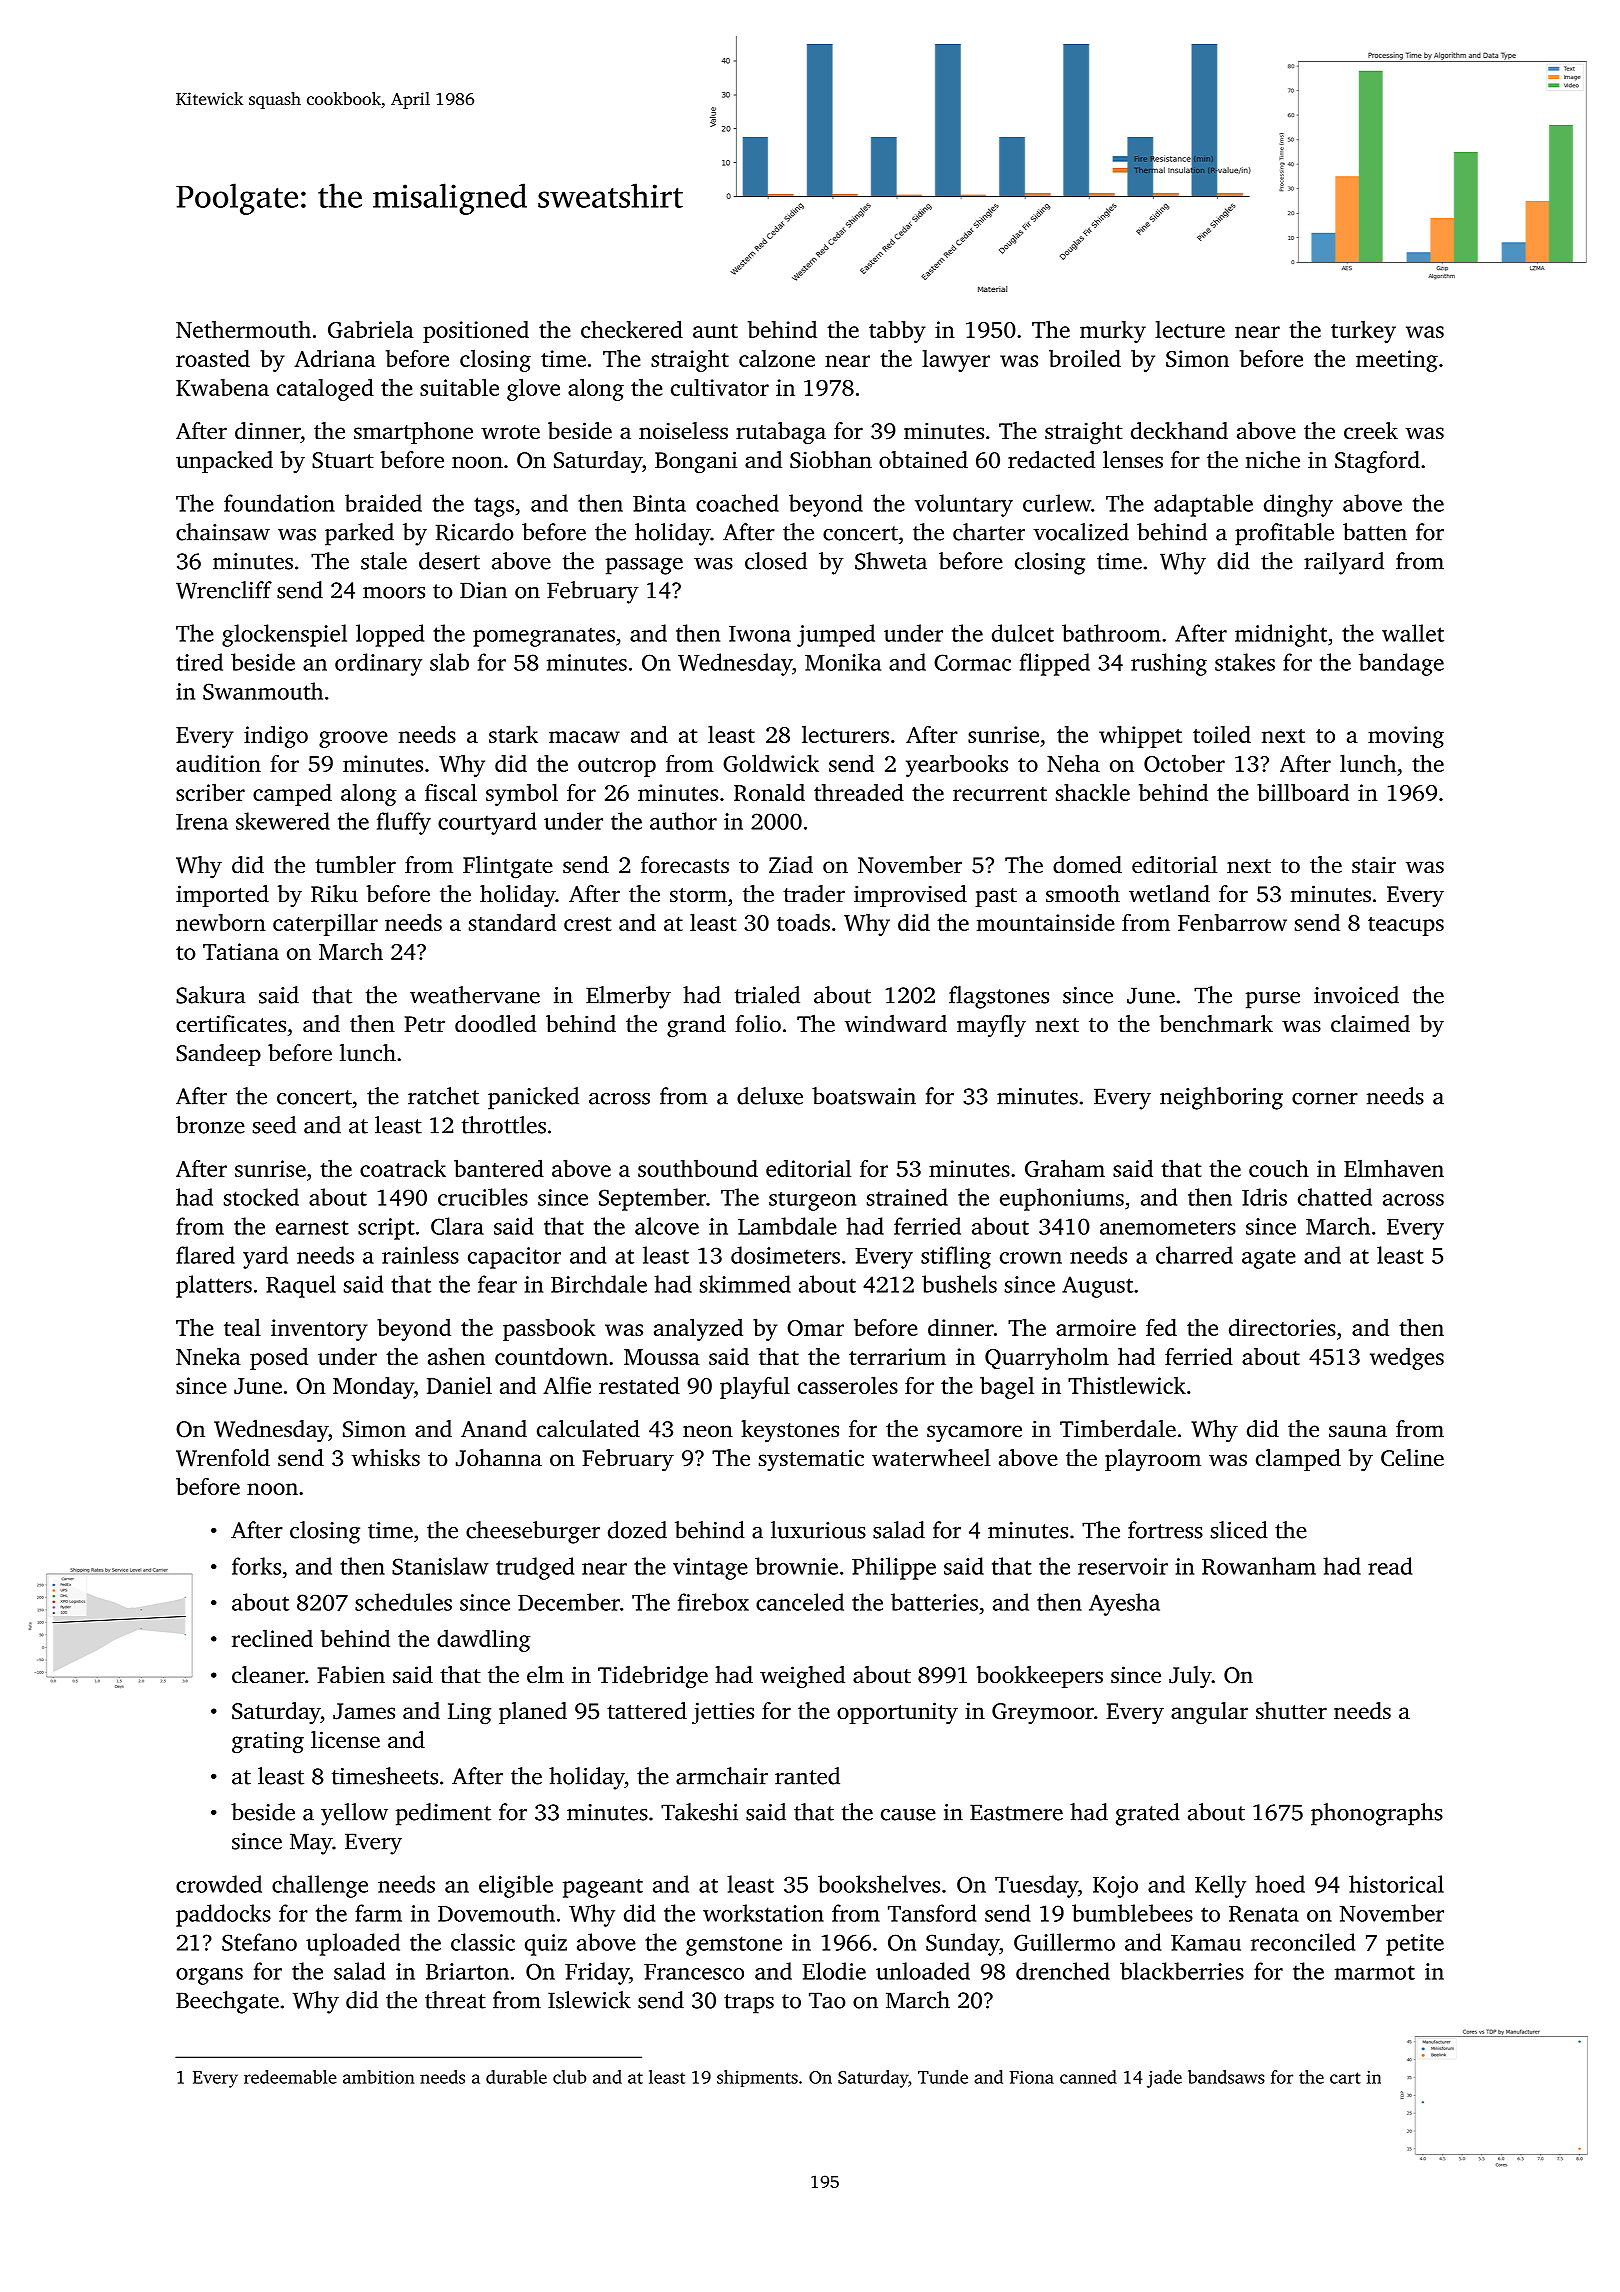  I want to click on Gabriela, so click(371, 329).
